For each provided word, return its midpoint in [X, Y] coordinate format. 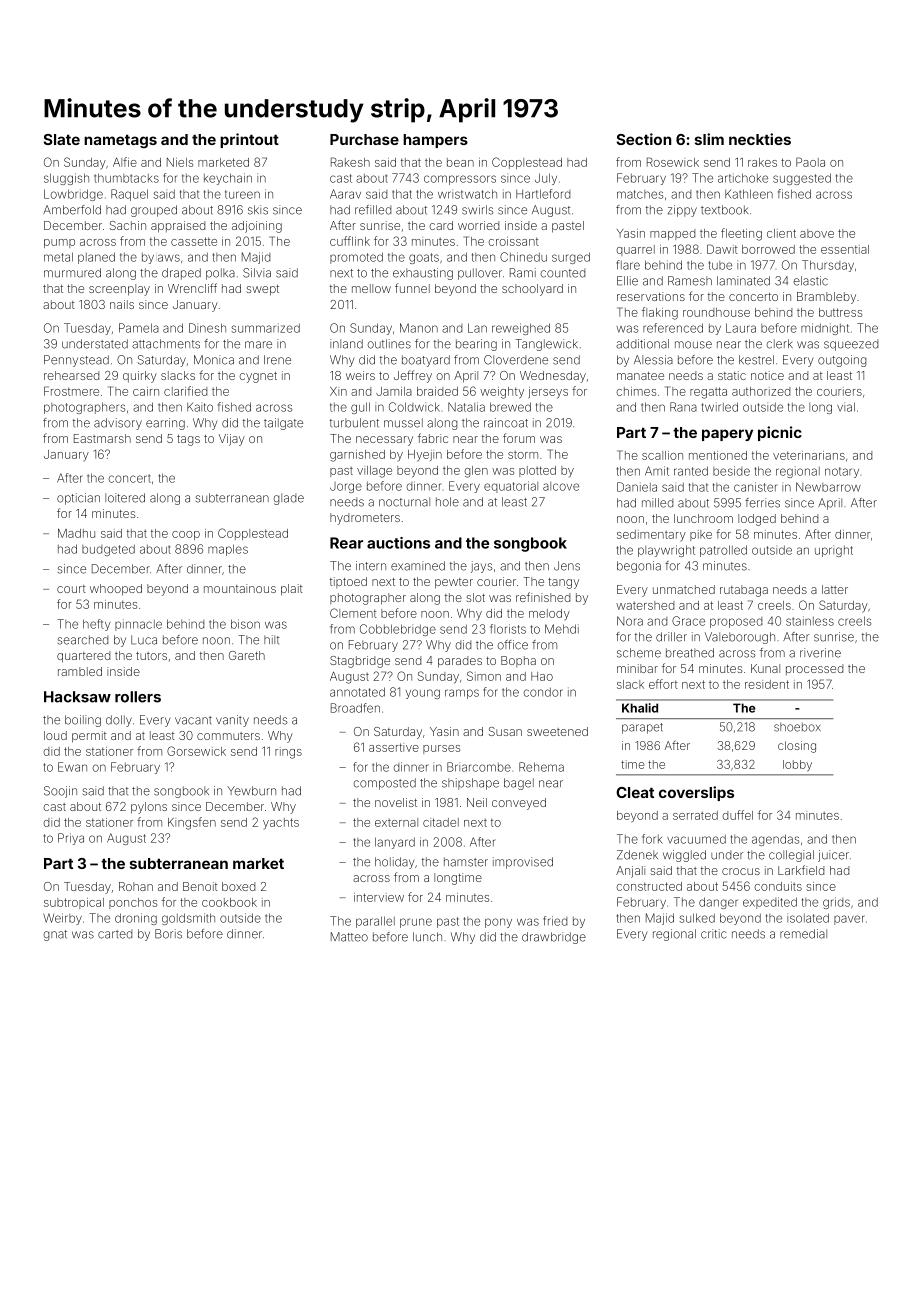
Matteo [349, 937]
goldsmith [188, 919]
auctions [398, 543]
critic [714, 934]
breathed [690, 653]
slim [709, 139]
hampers [435, 141]
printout [249, 140]
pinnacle [138, 625]
